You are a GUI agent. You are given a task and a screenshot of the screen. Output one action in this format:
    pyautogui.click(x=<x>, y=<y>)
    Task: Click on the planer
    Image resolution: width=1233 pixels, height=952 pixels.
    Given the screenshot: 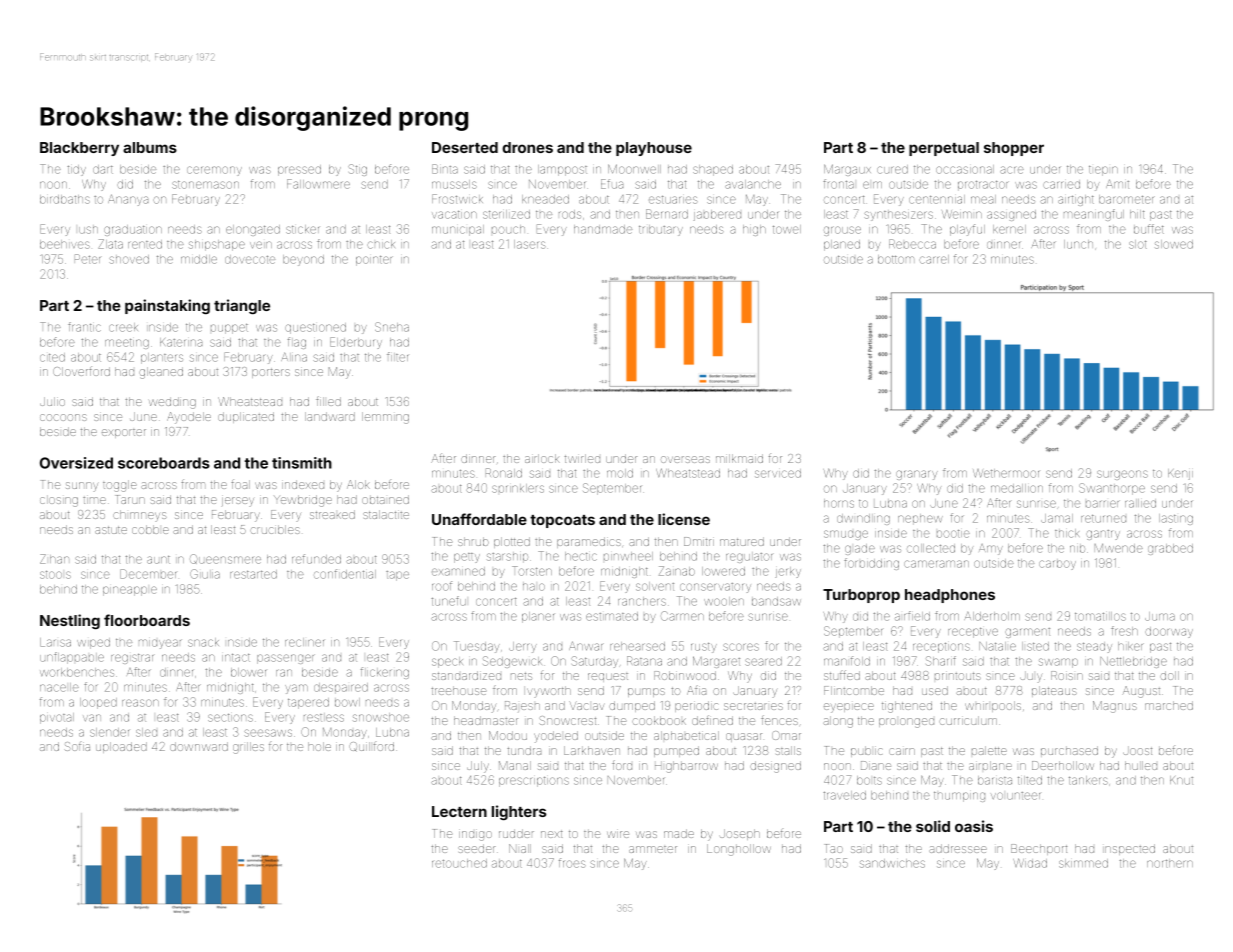 What is the action you would take?
    pyautogui.click(x=538, y=617)
